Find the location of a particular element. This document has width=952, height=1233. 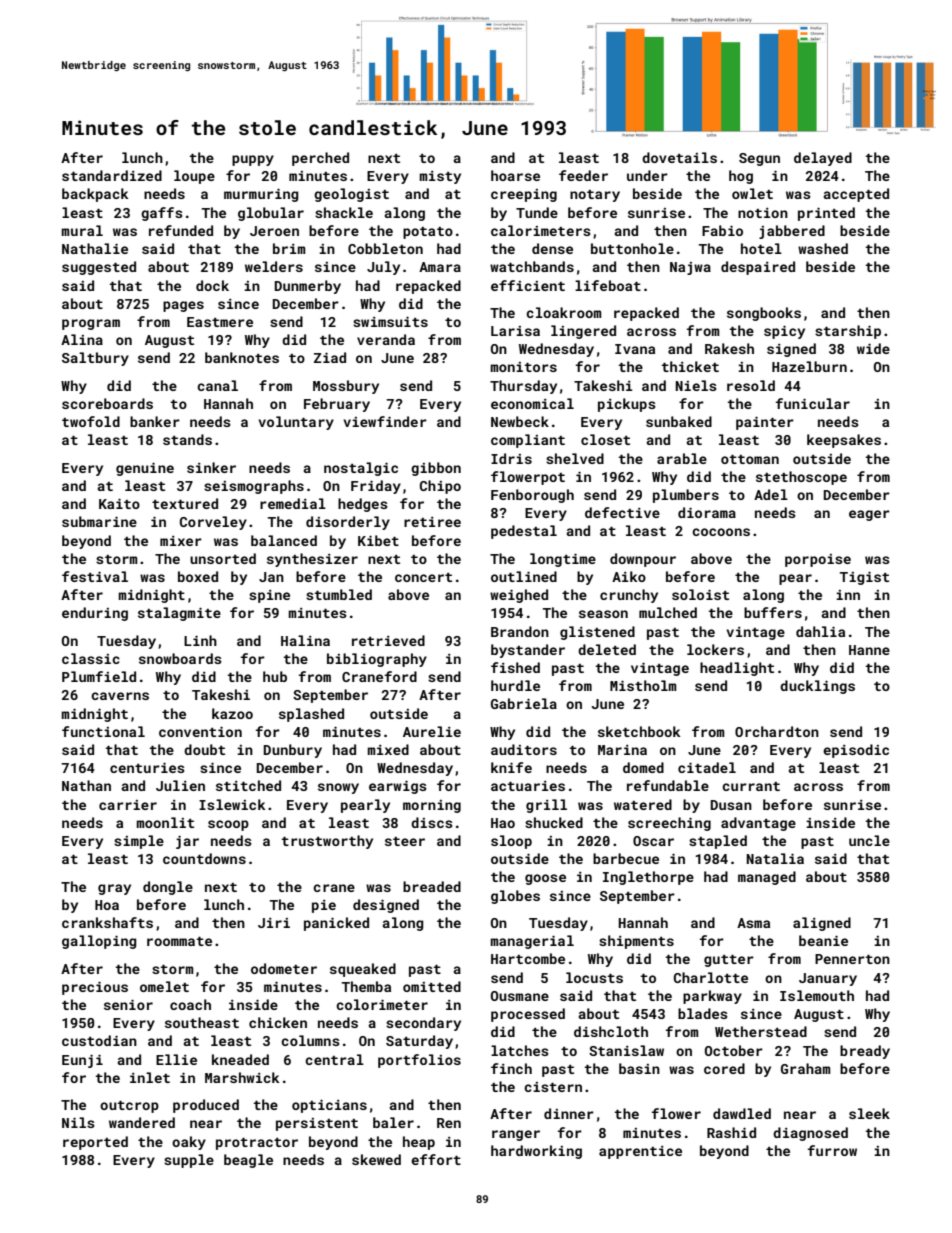

plumbers is located at coordinates (686, 496).
